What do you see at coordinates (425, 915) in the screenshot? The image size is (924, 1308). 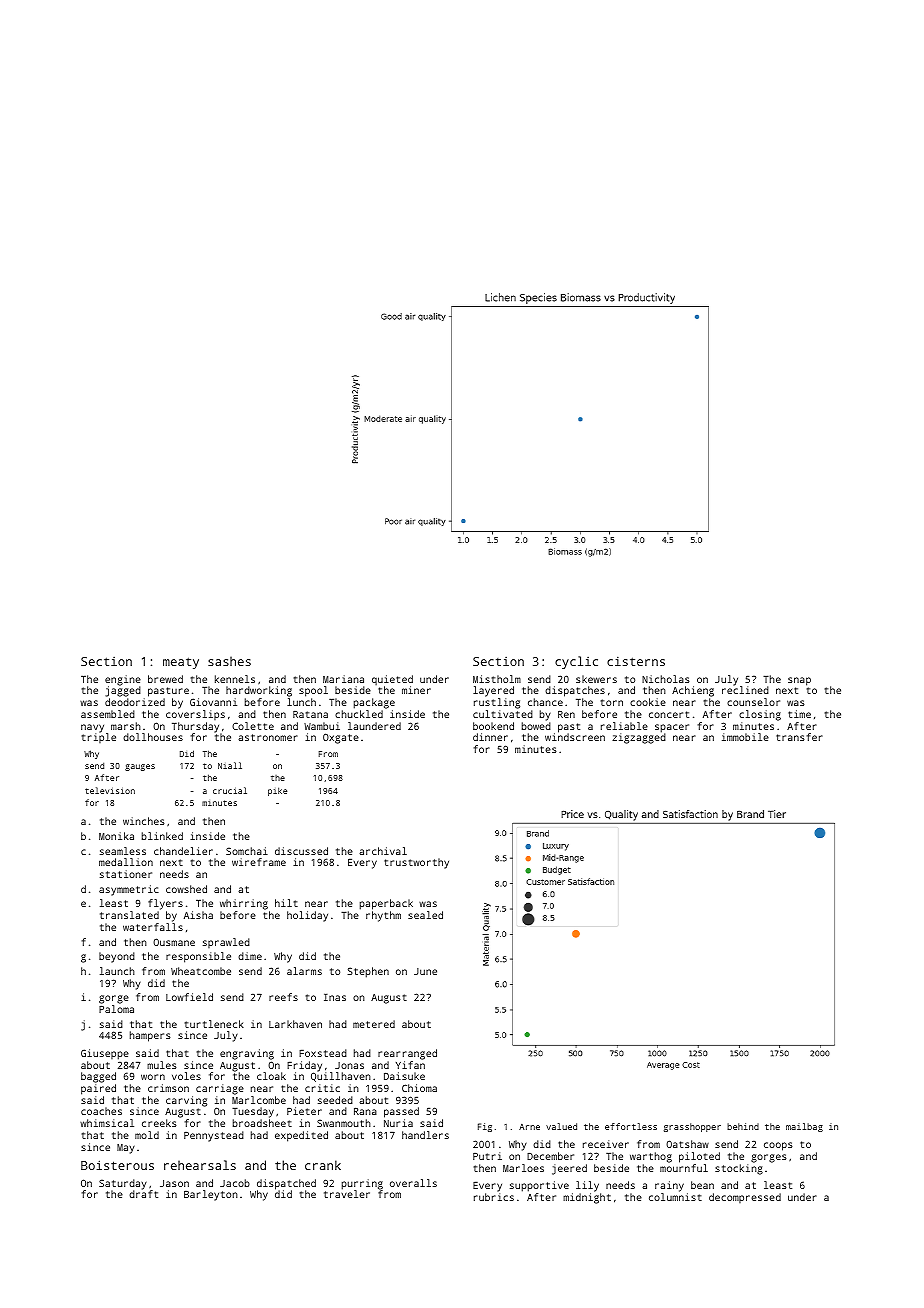 I see `sealed` at bounding box center [425, 915].
